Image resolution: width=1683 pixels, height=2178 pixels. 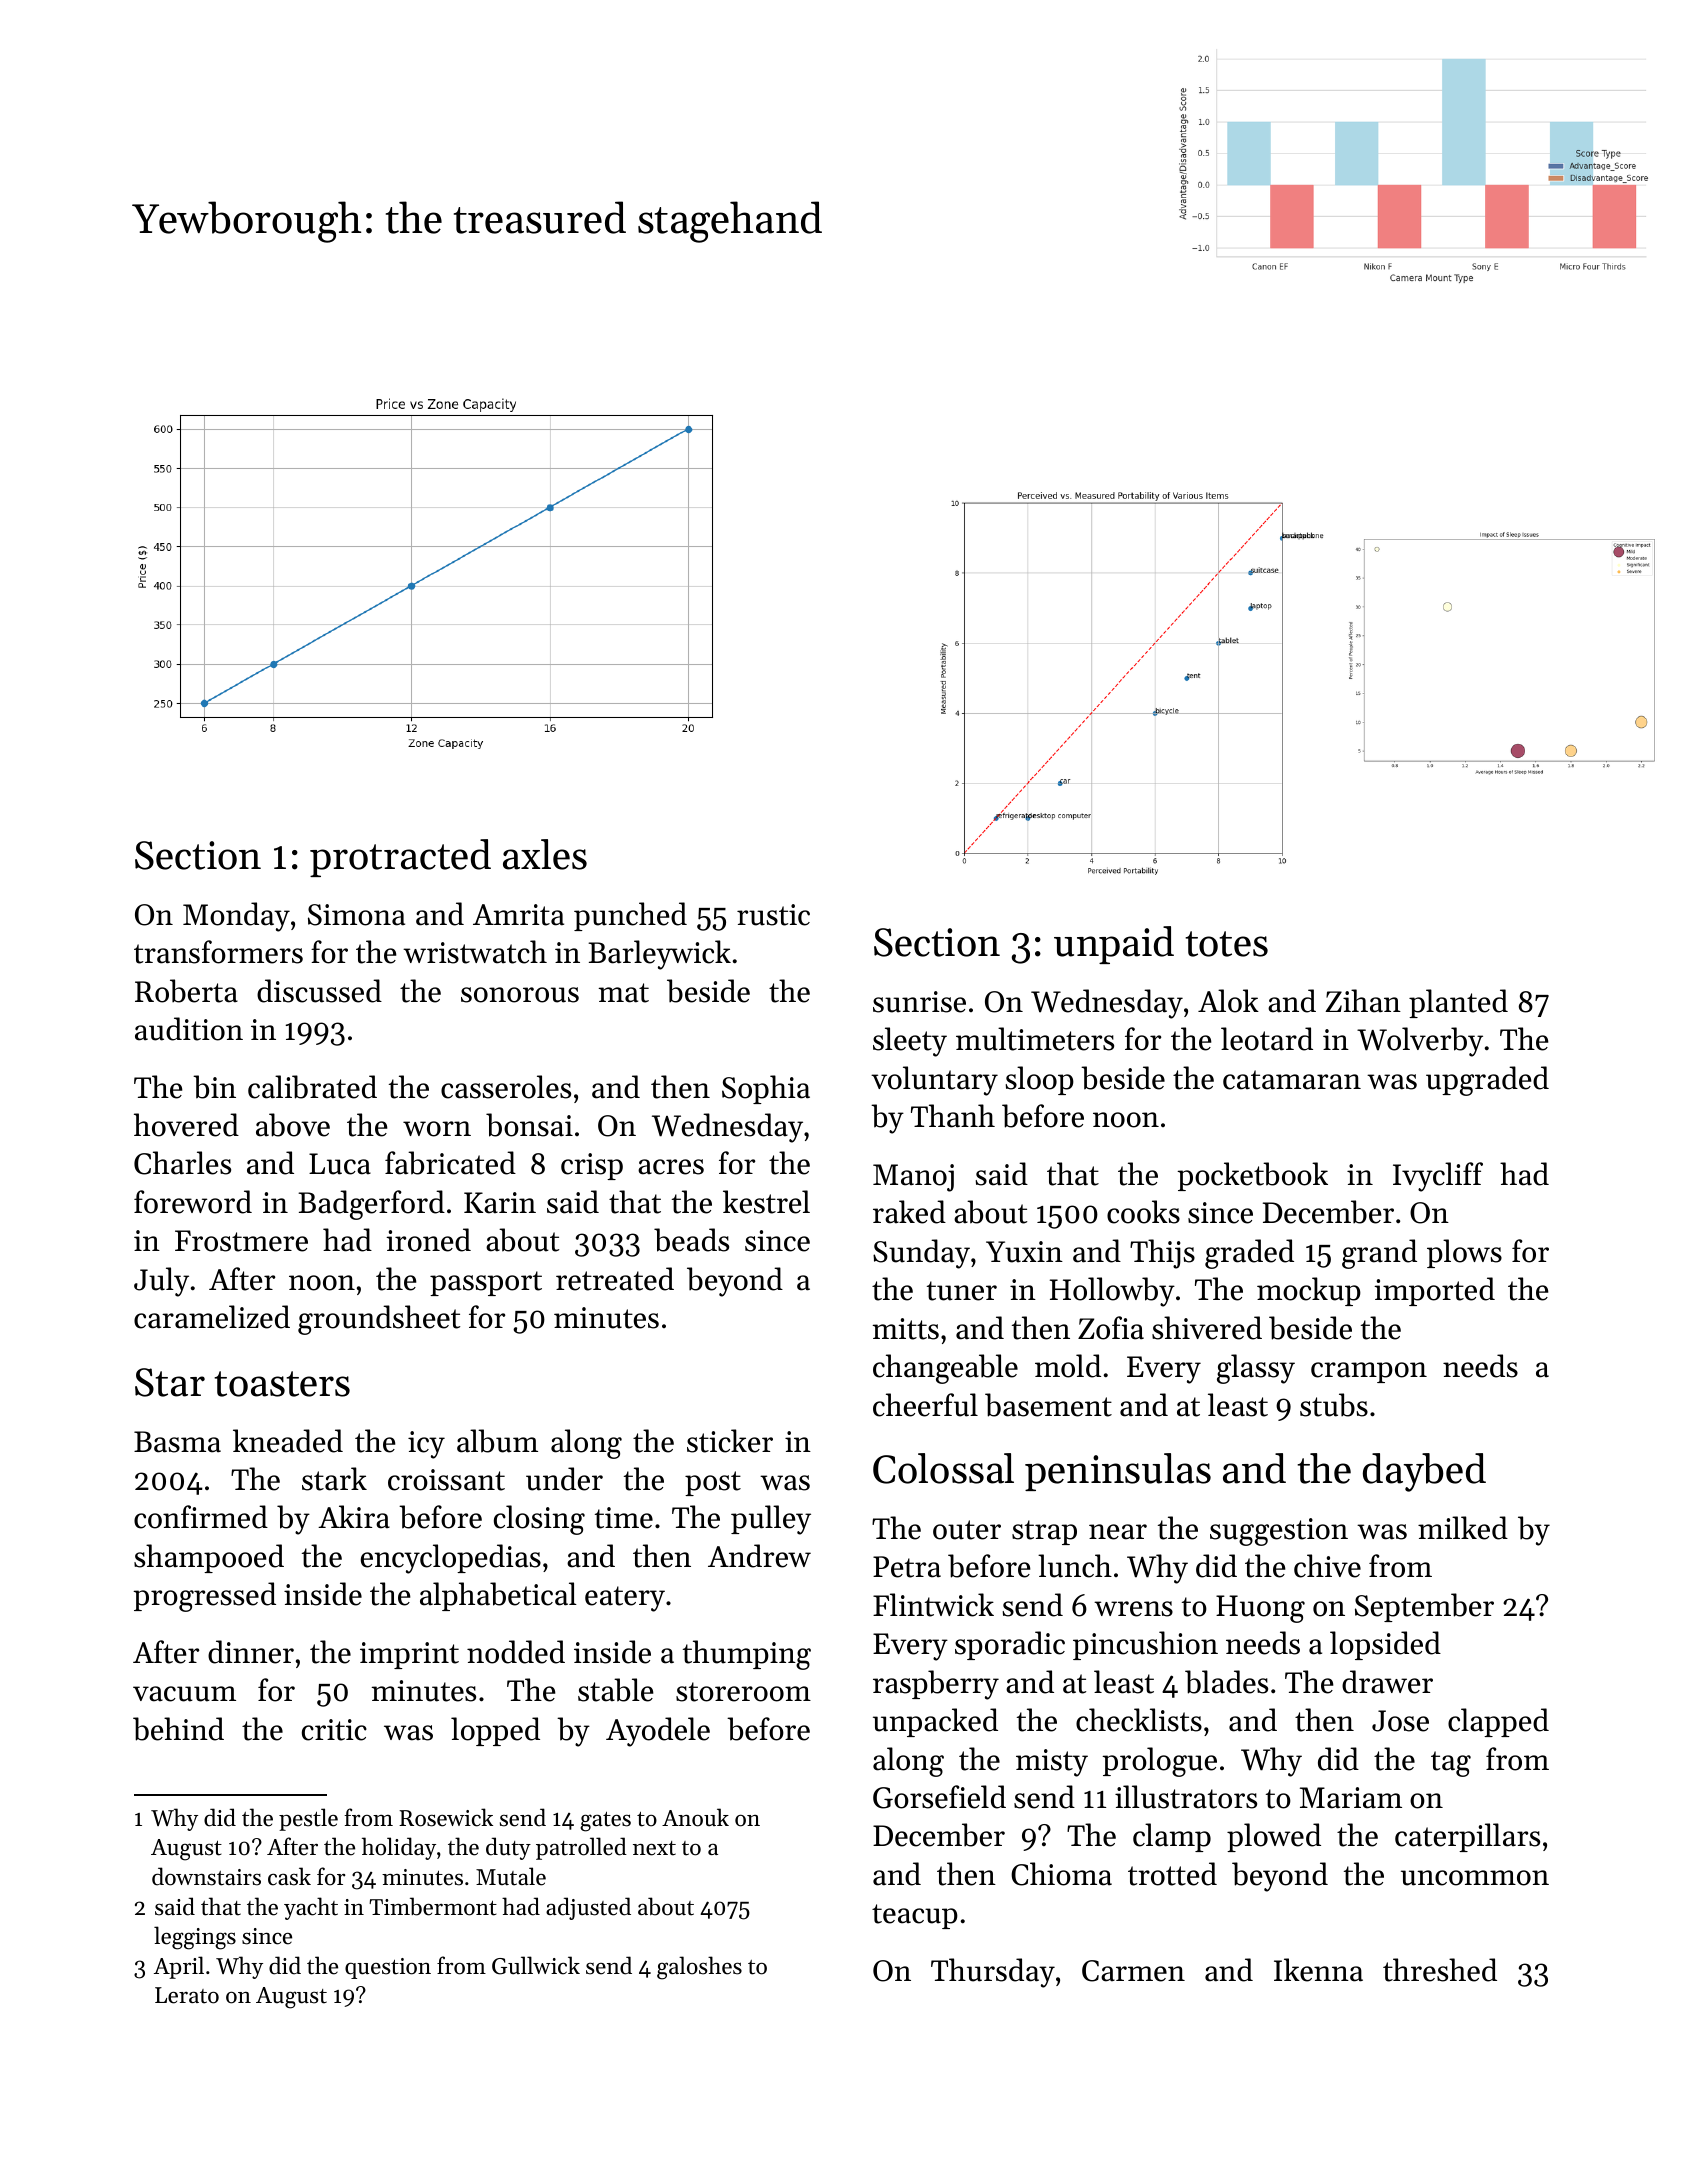 What do you see at coordinates (308, 1819) in the page?
I see `pestle` at bounding box center [308, 1819].
